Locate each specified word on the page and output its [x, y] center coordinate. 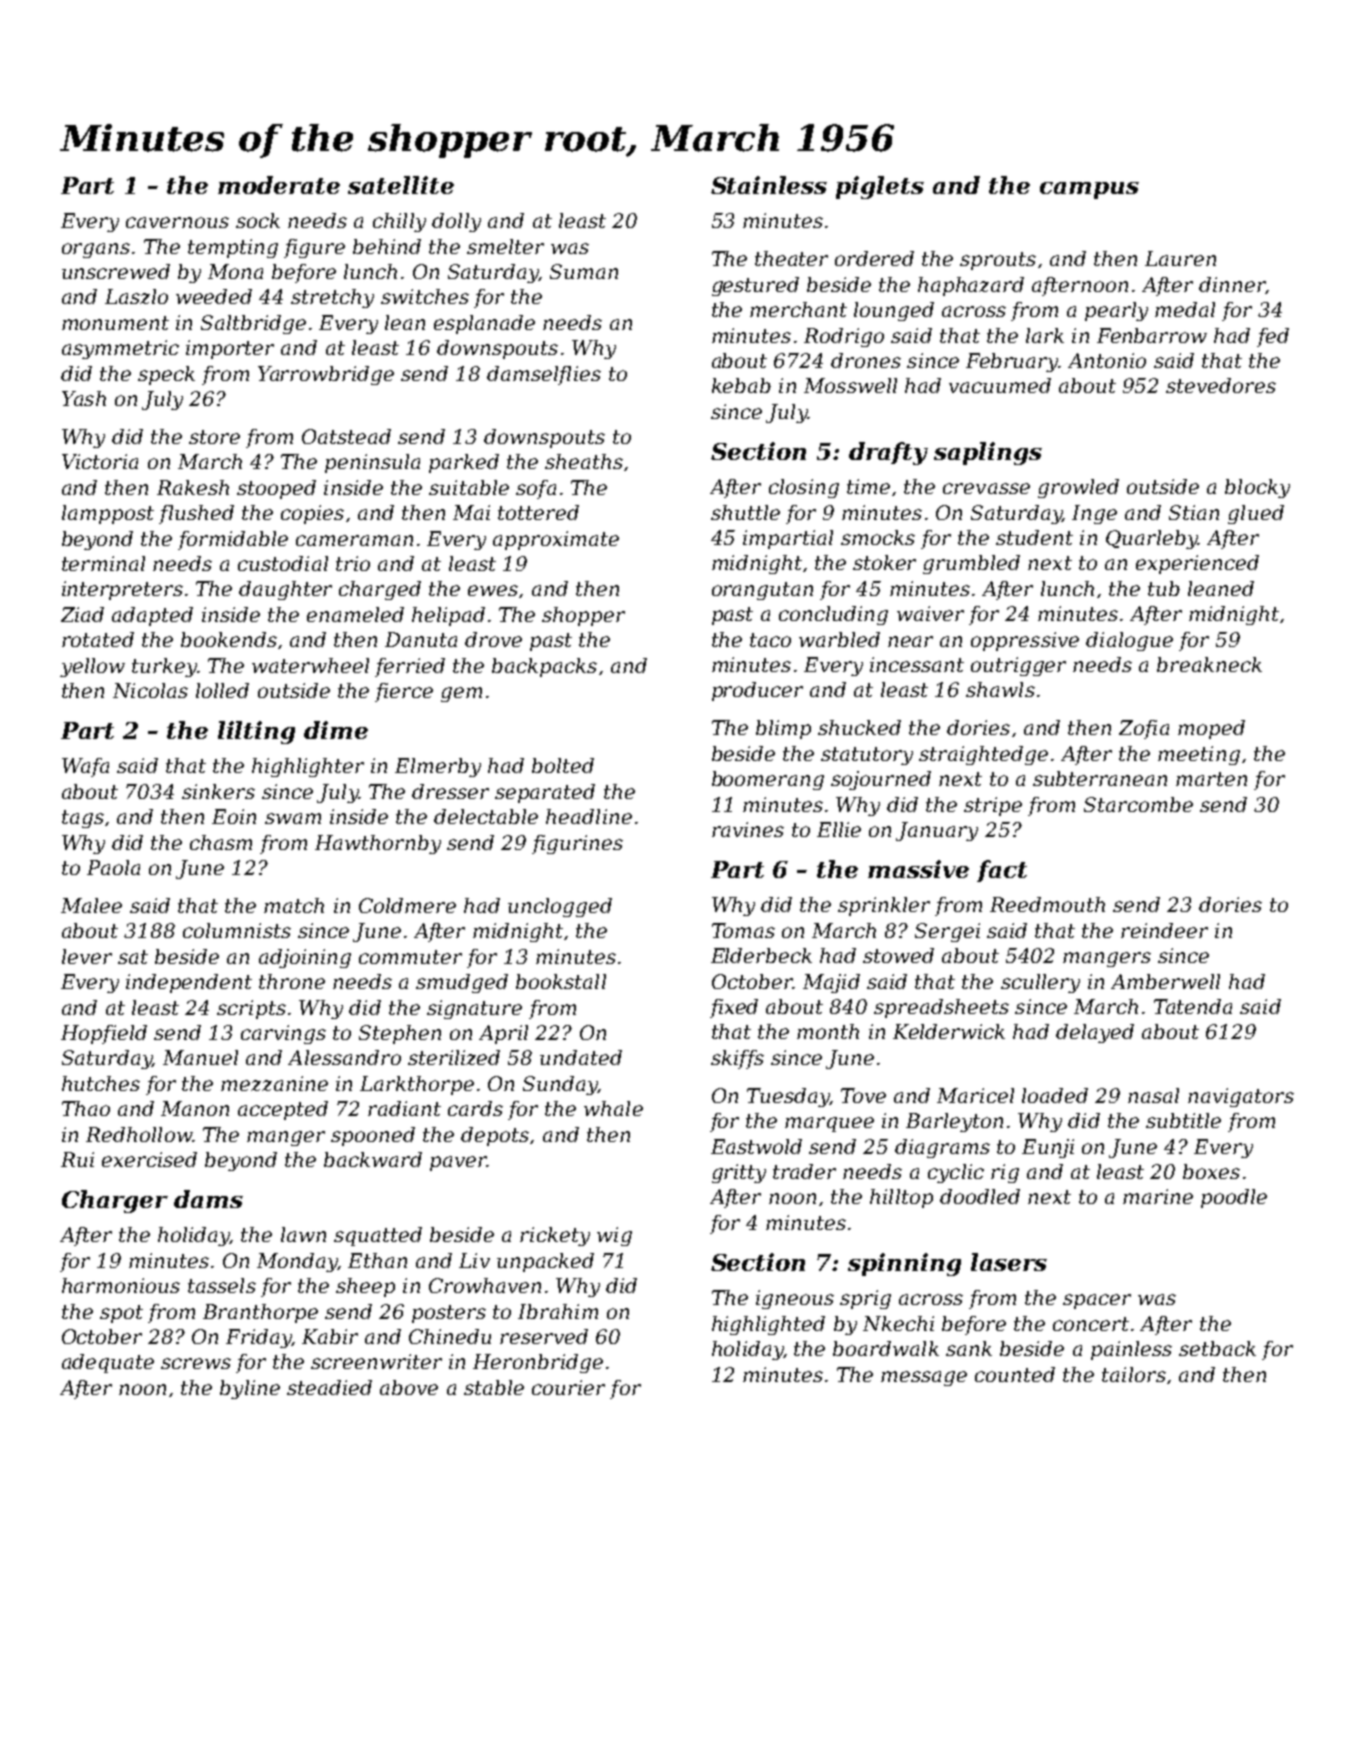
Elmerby [438, 767]
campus [1089, 190]
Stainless [769, 185]
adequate [108, 1363]
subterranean [1100, 778]
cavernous [177, 222]
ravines [748, 829]
